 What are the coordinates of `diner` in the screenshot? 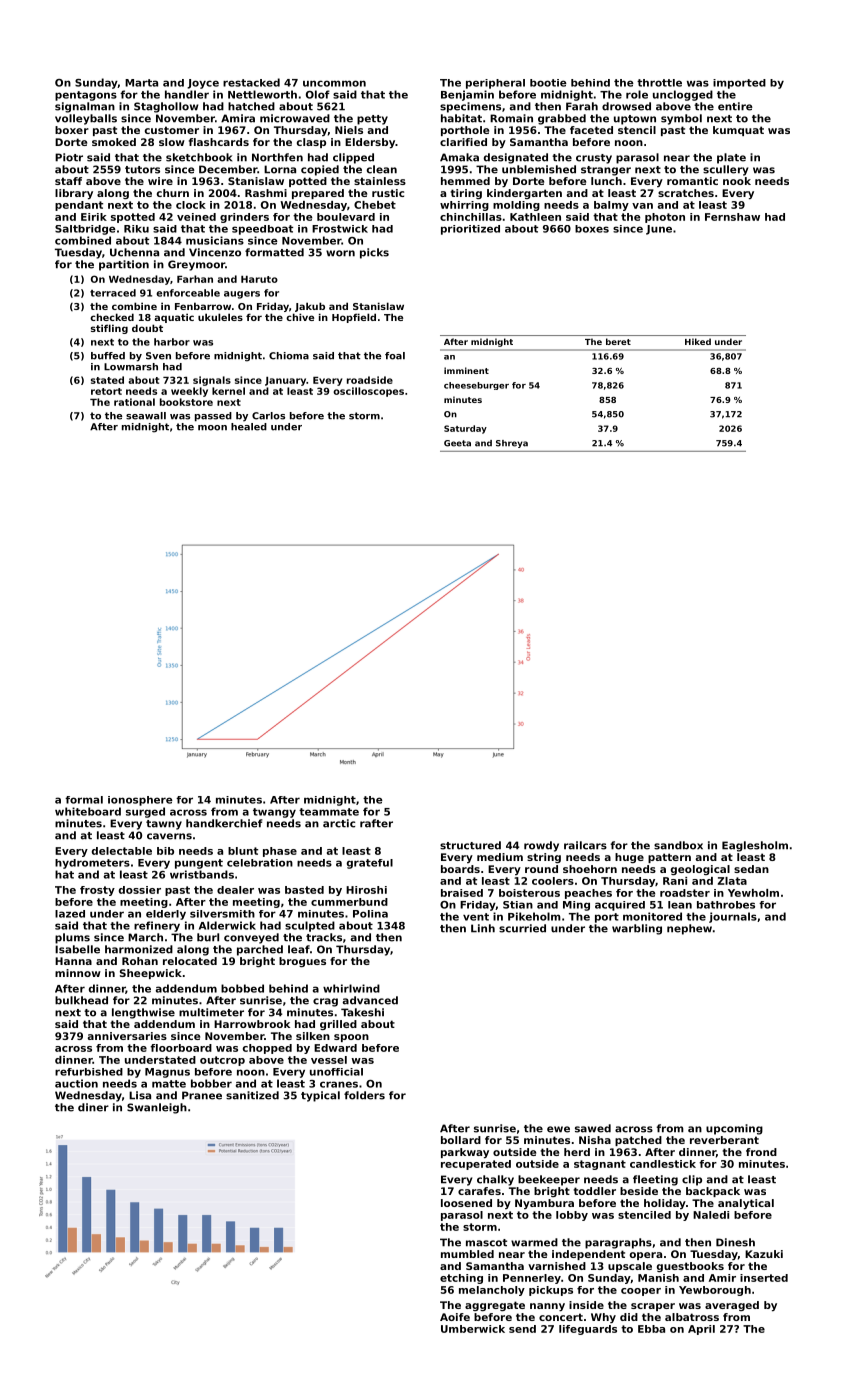 It's located at (93, 1107).
